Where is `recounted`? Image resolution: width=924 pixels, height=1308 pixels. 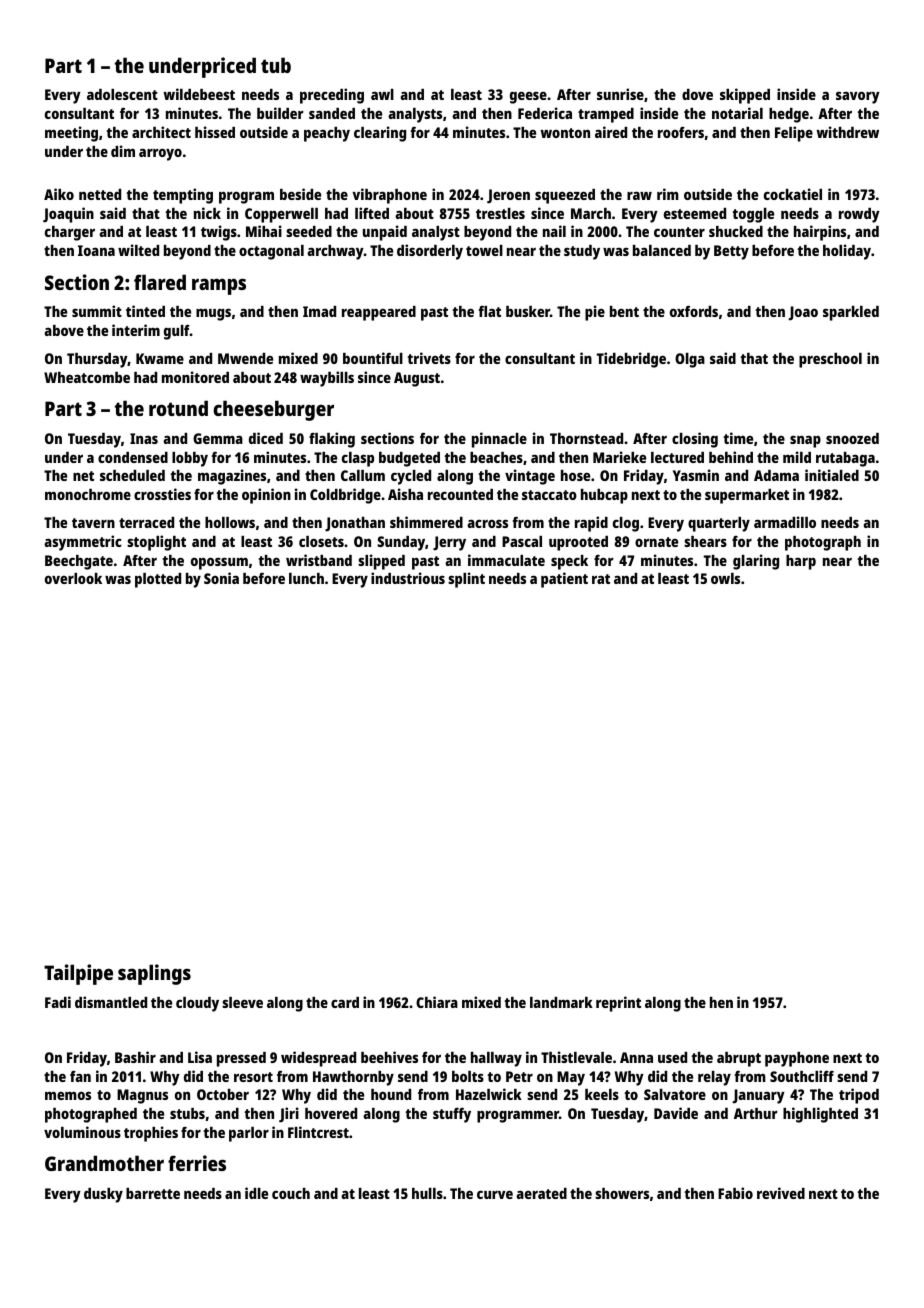
recounted is located at coordinates (460, 494).
